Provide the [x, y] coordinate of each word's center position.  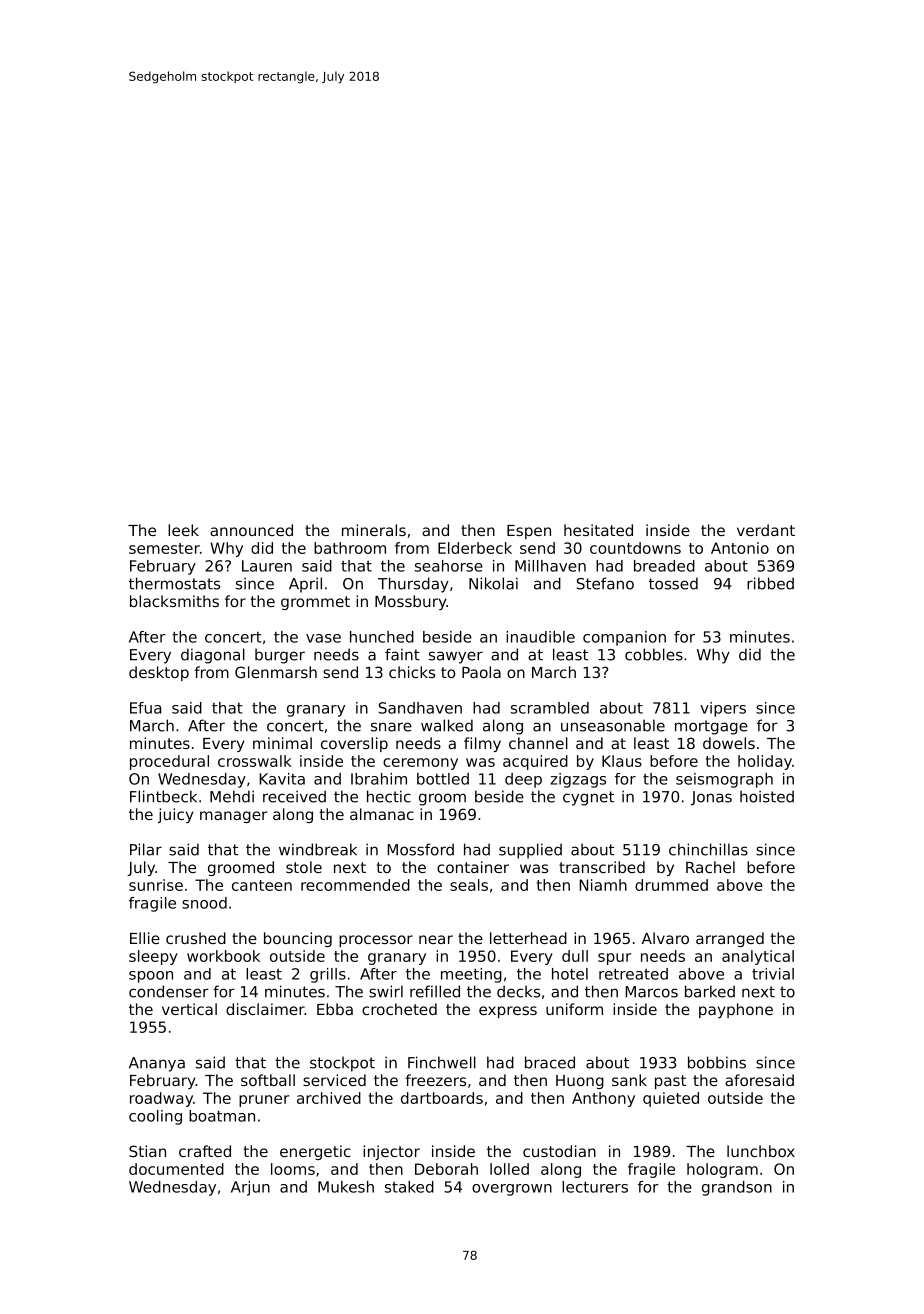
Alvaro [665, 938]
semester [164, 548]
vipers [723, 709]
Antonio [740, 548]
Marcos [651, 992]
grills [328, 975]
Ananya [157, 1064]
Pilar [146, 849]
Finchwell [442, 1062]
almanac [382, 814]
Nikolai [493, 583]
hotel [570, 974]
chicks [412, 672]
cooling [155, 1117]
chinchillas [708, 849]
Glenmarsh [276, 672]
